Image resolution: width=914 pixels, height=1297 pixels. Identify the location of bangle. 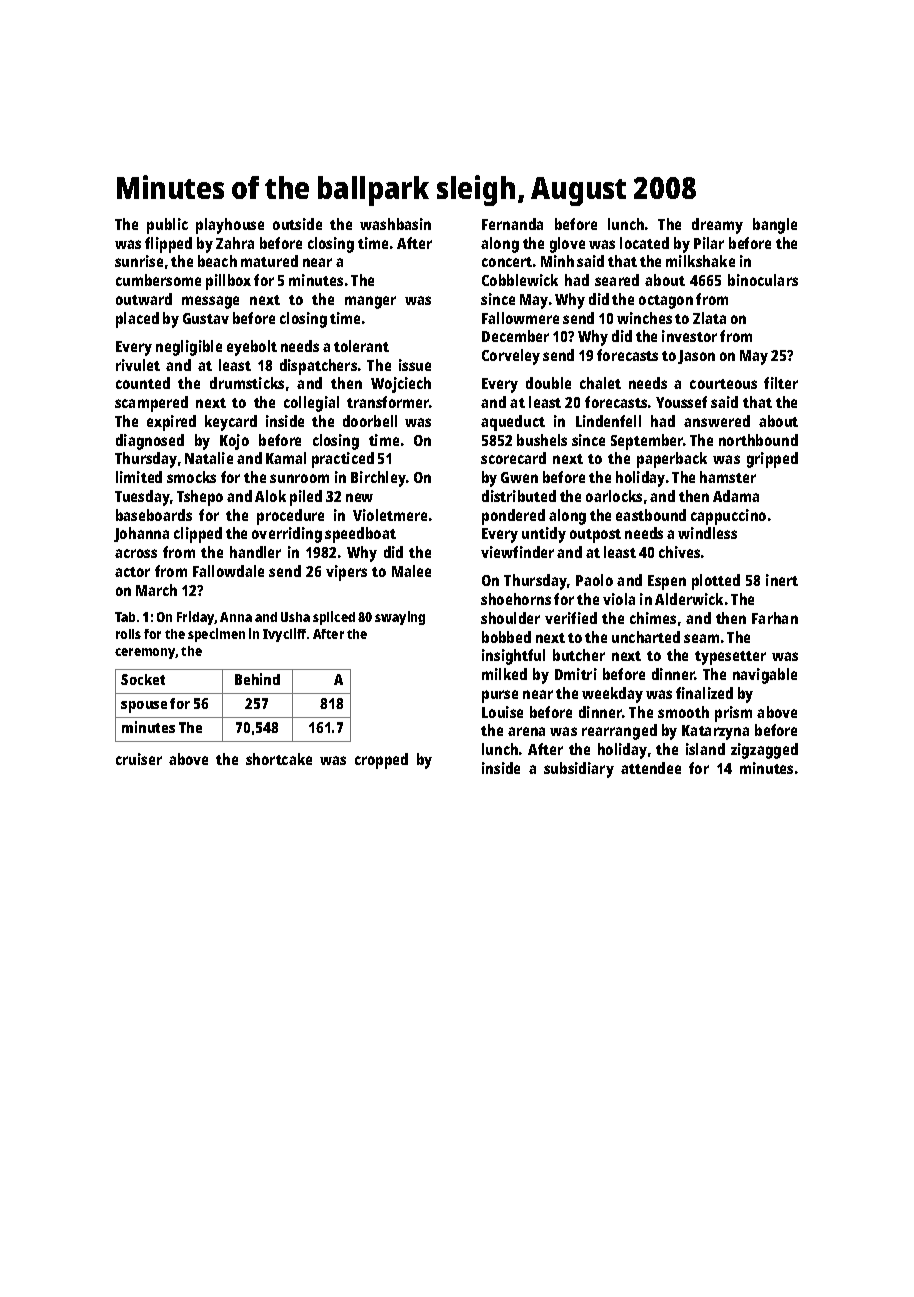
(775, 226).
